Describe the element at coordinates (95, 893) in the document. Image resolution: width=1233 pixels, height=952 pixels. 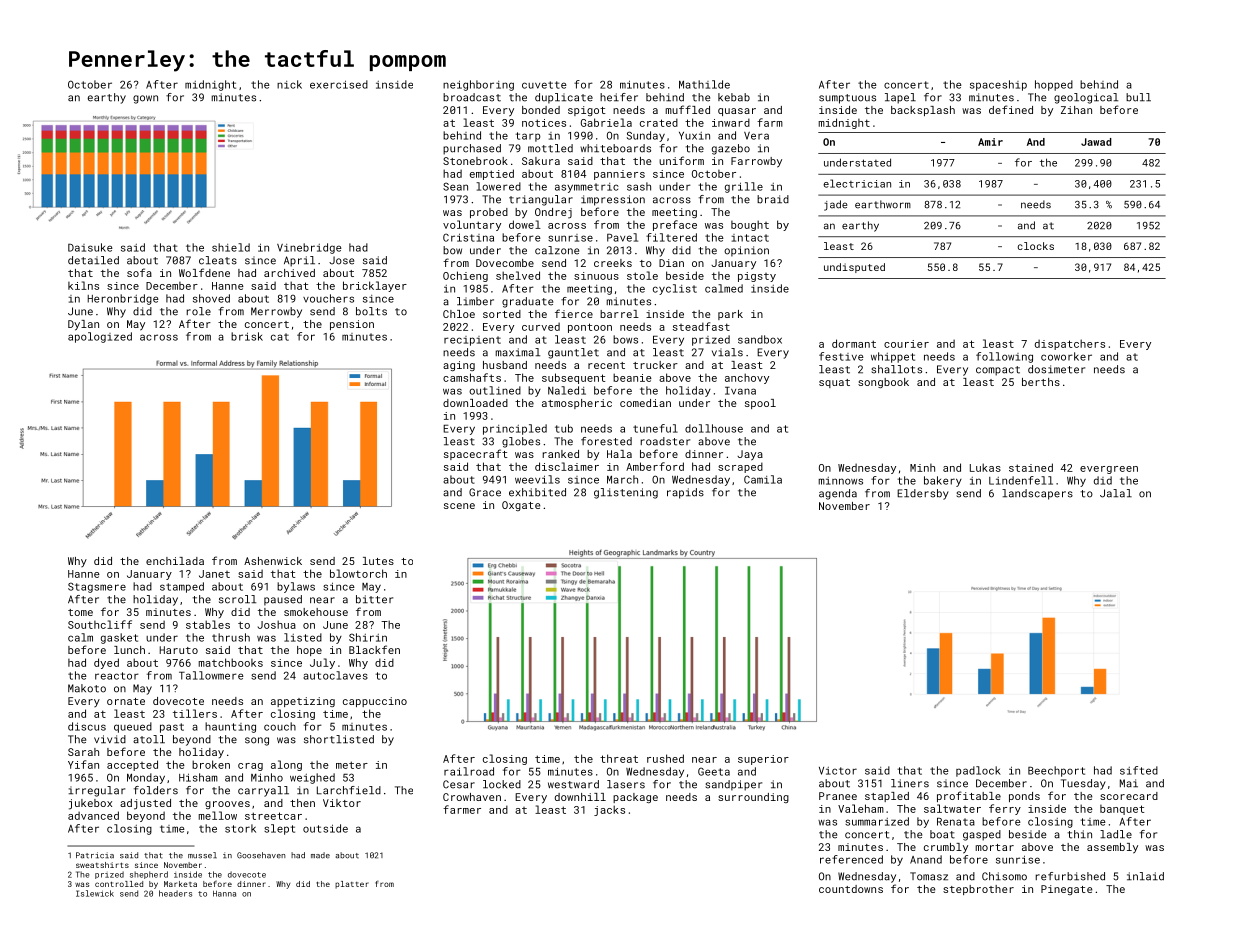
I see `Islewick` at that location.
